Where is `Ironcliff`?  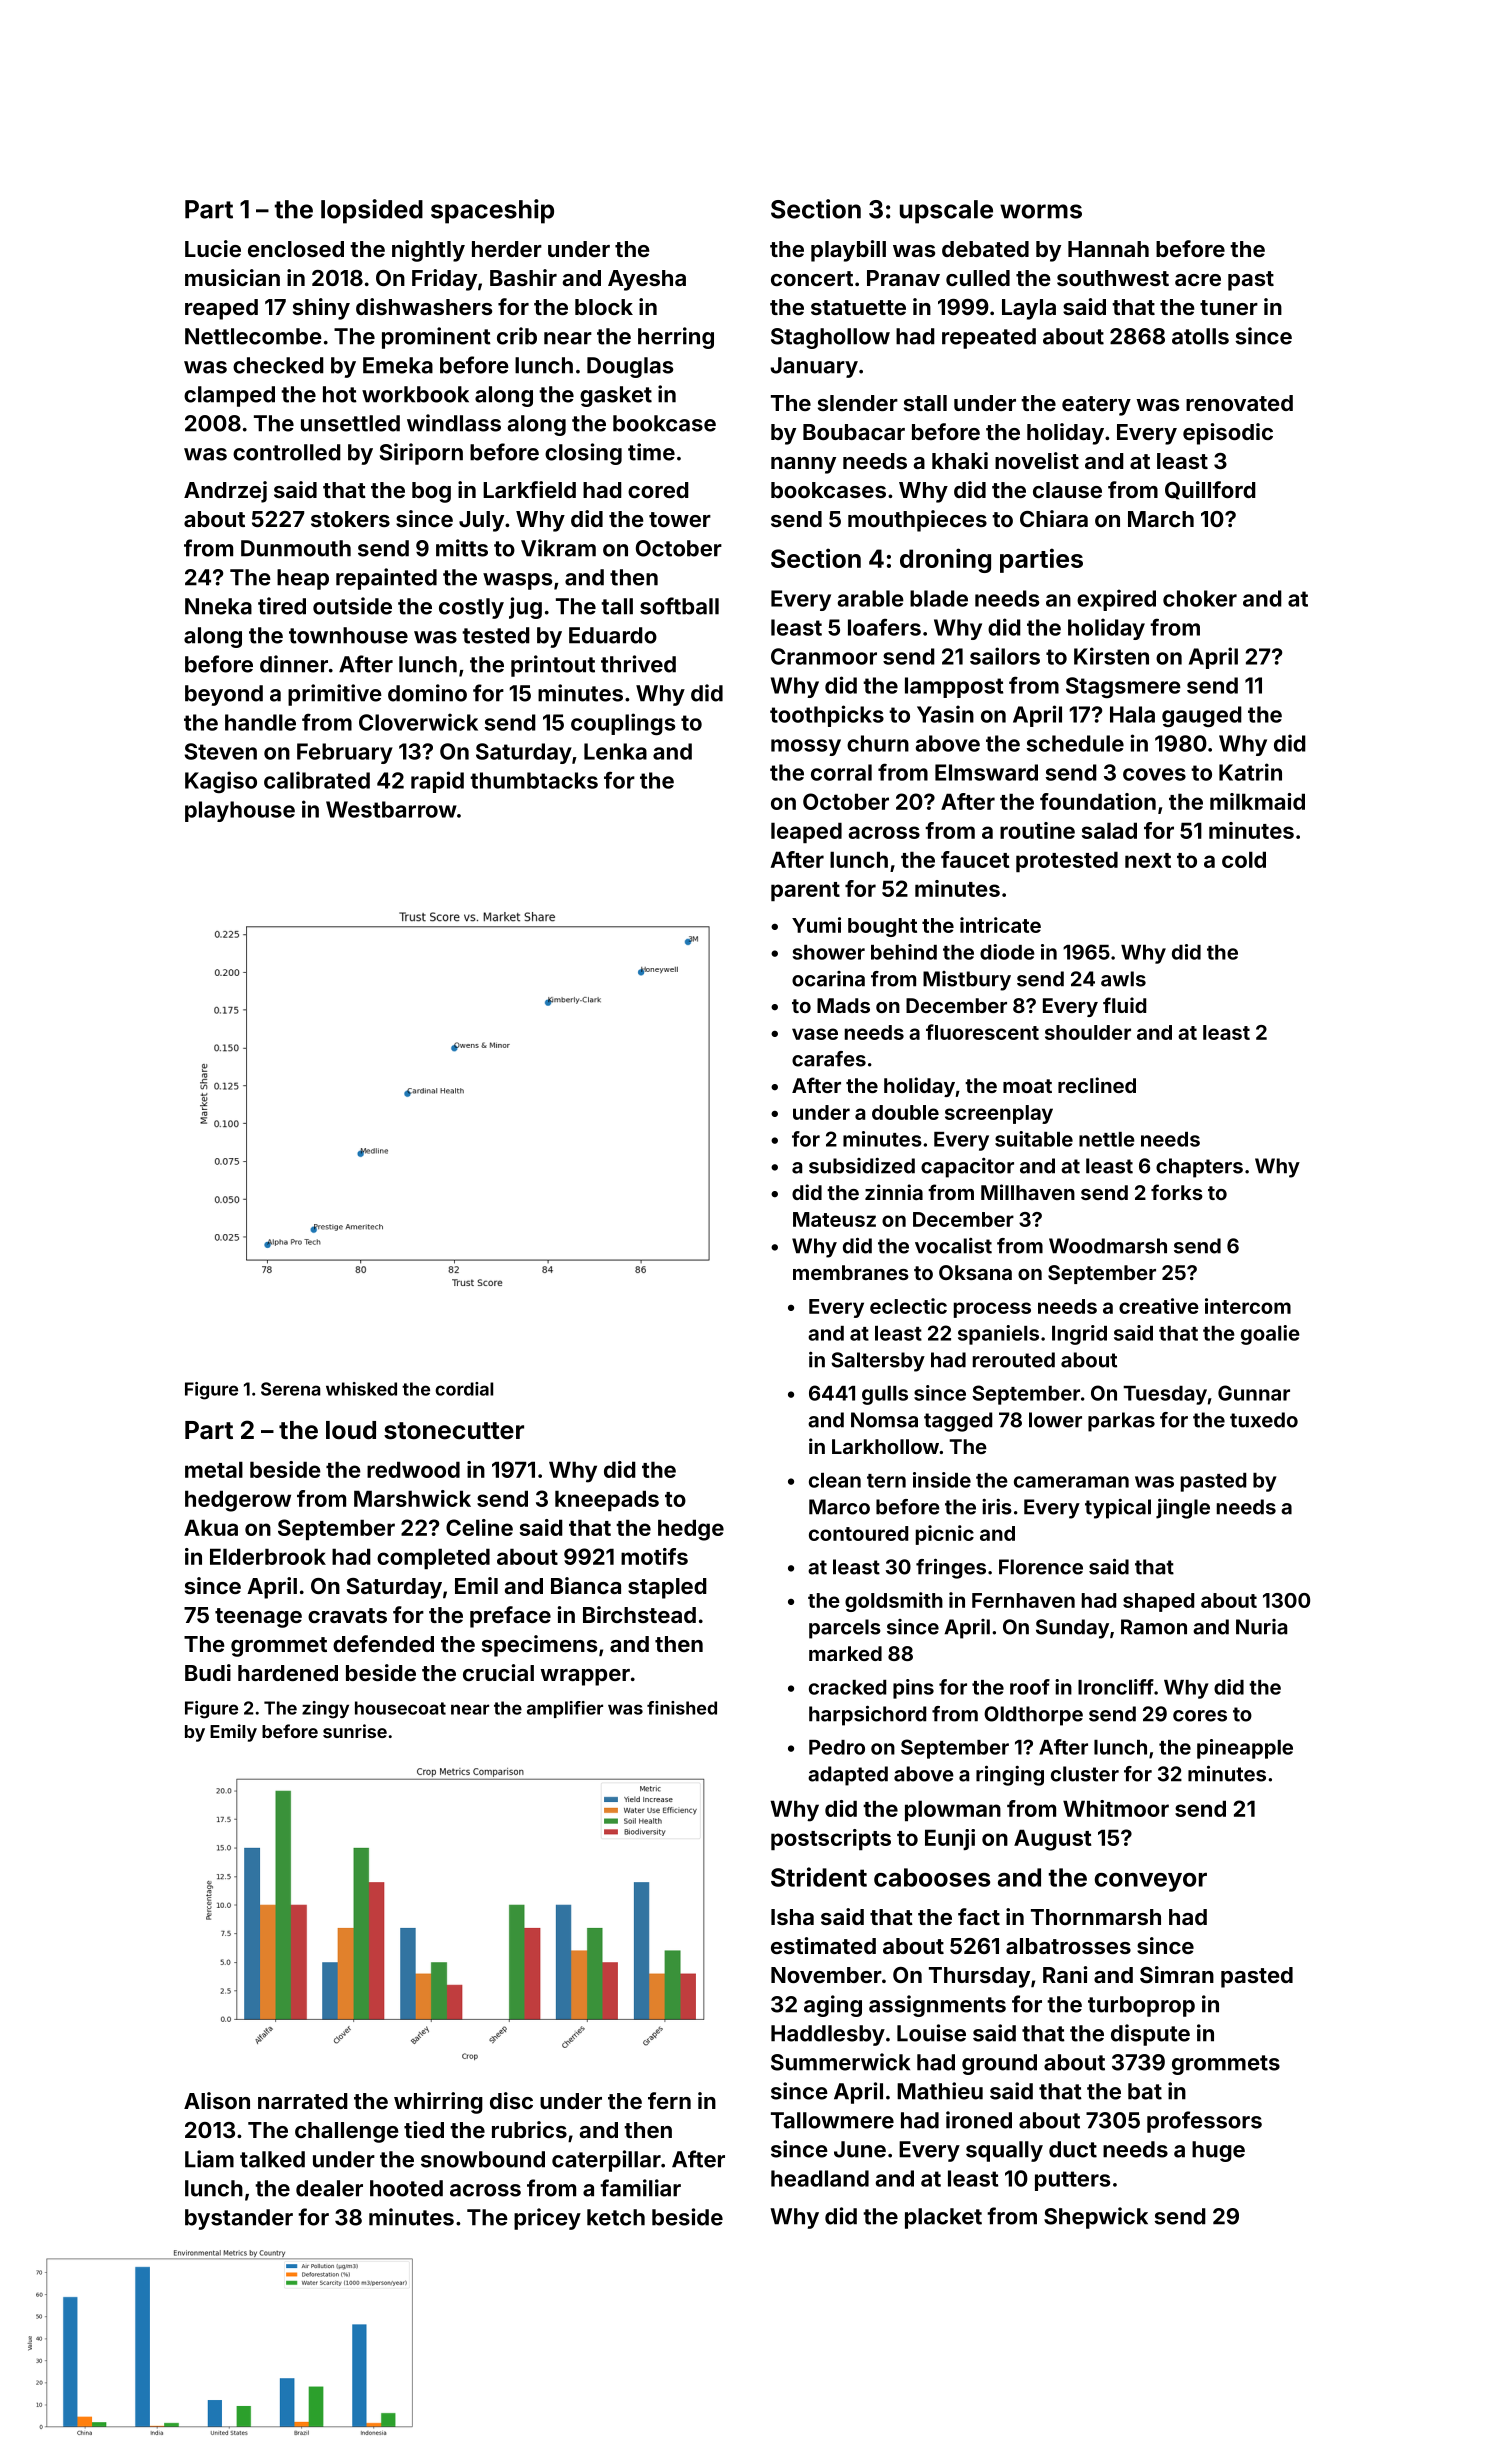
Ironcliff is located at coordinates (1116, 1687).
